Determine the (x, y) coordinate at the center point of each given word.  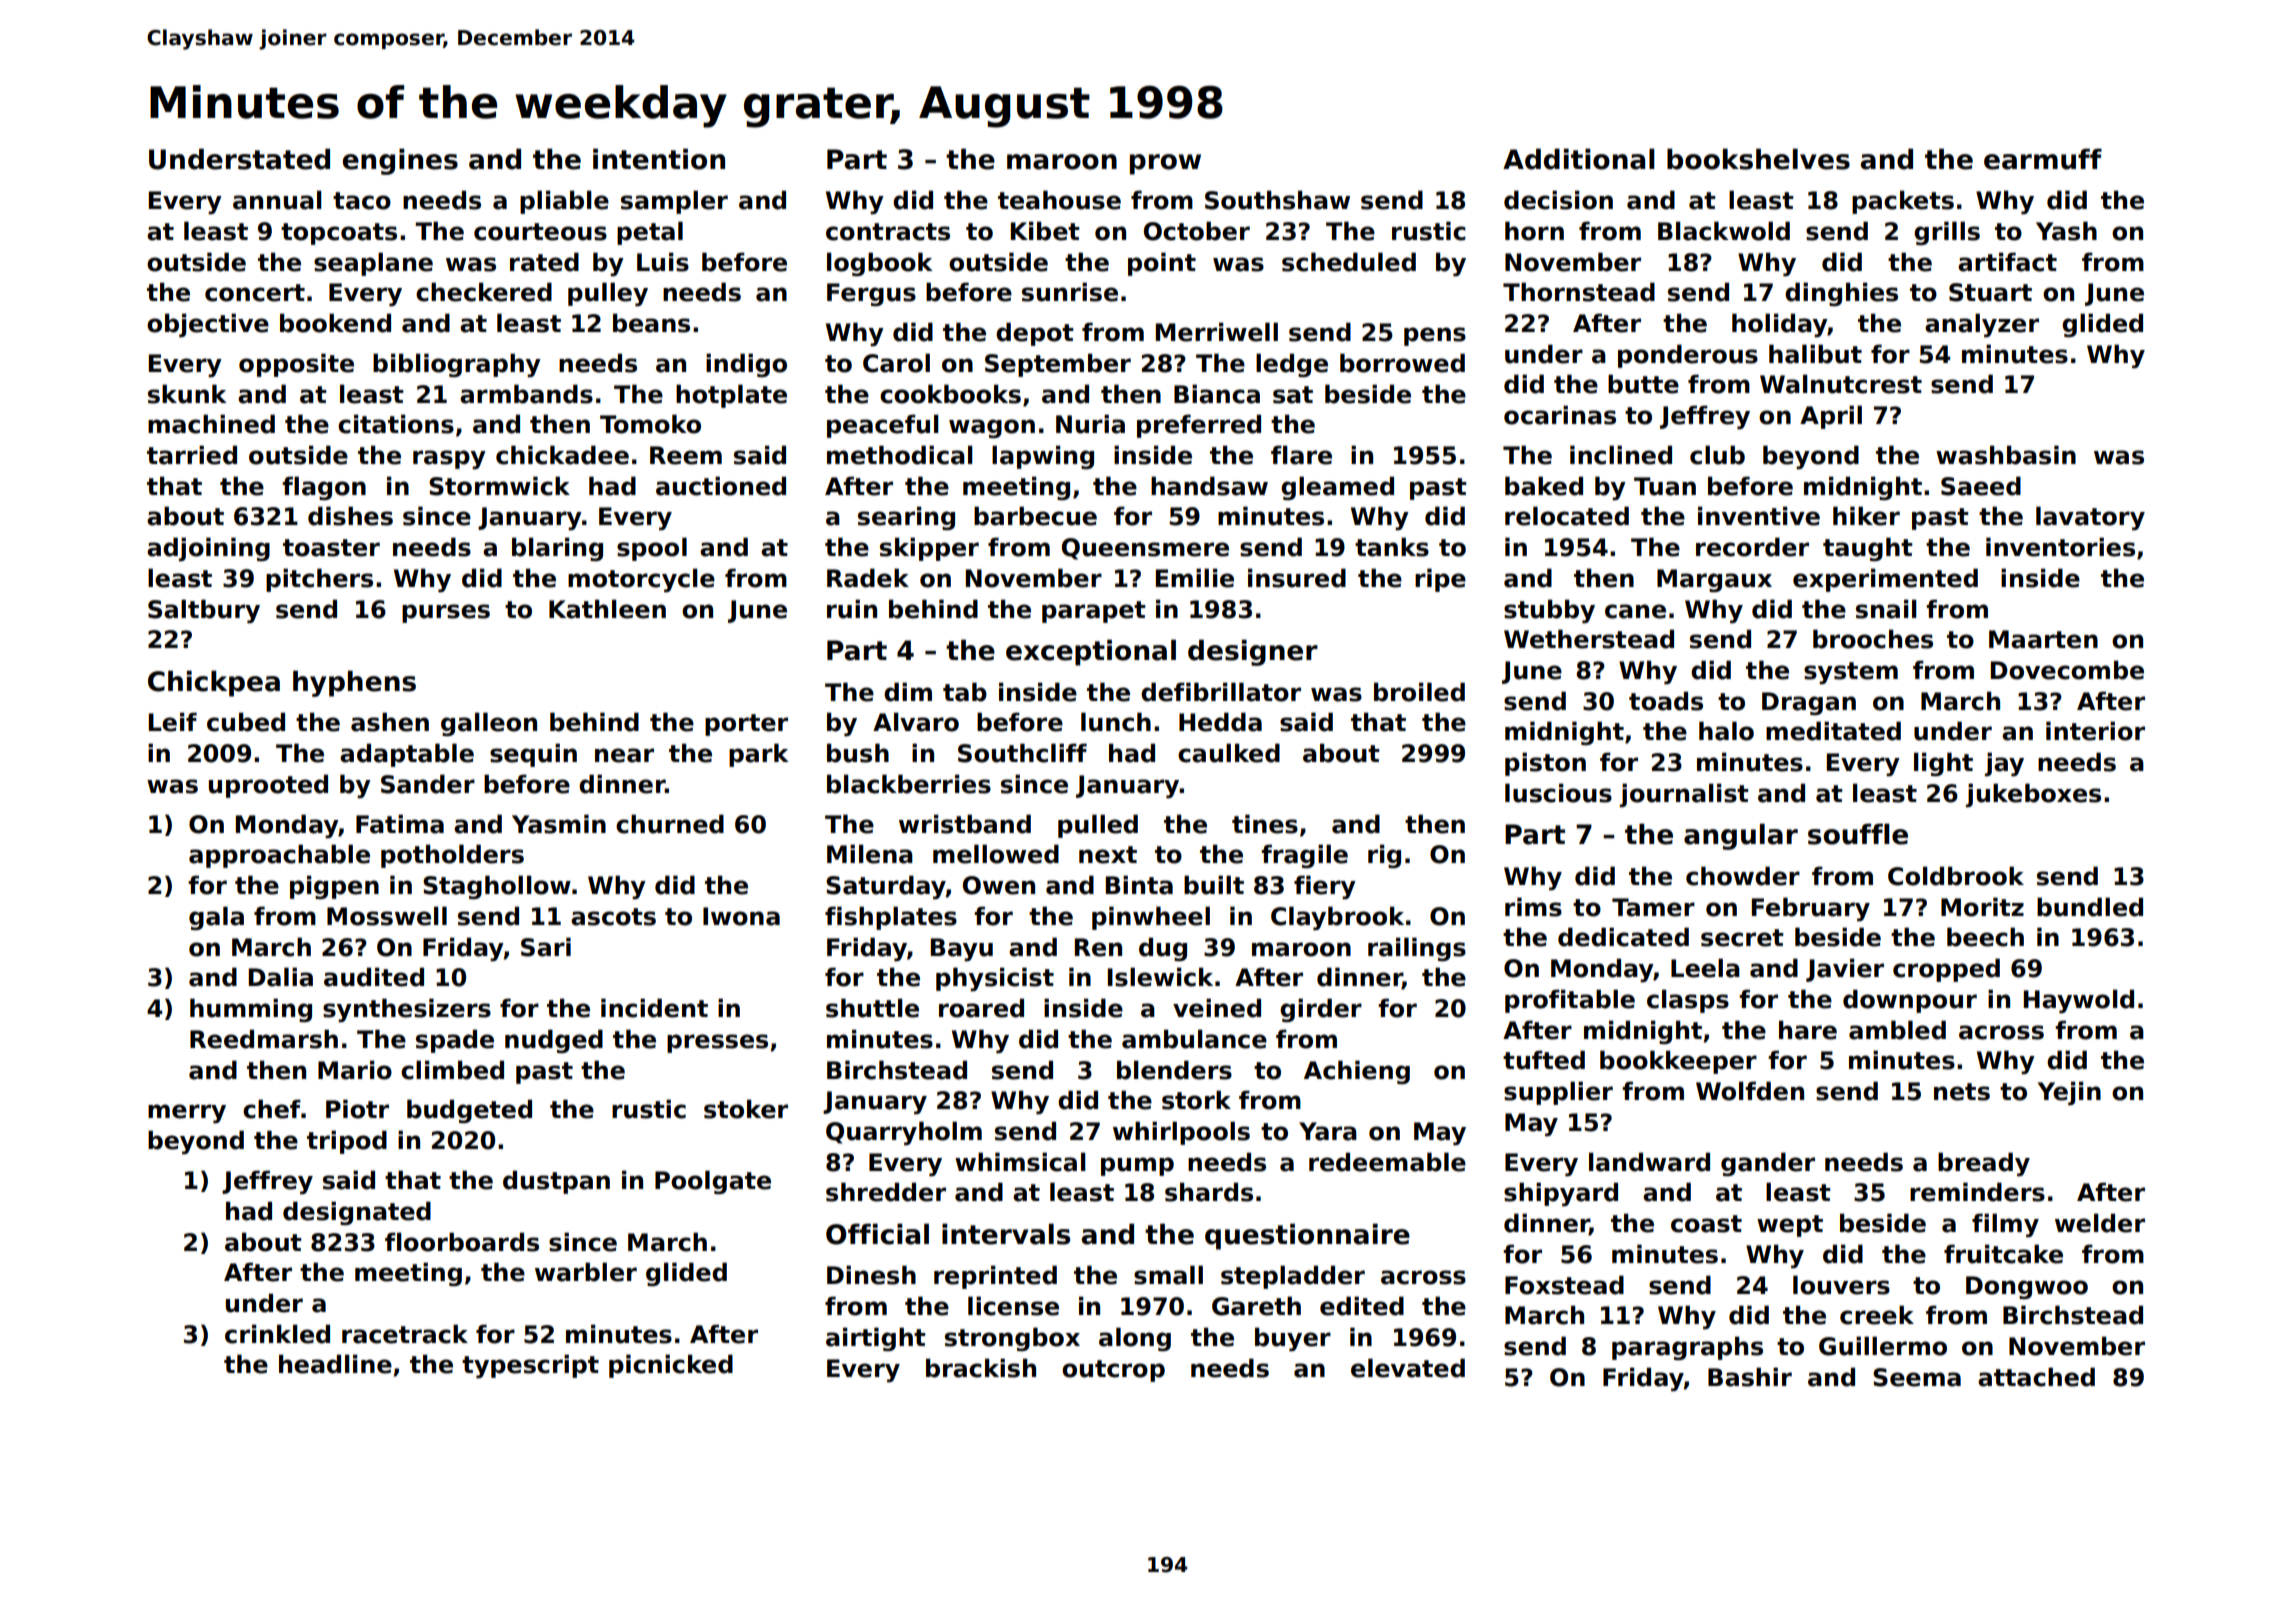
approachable (279, 856)
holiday (1780, 325)
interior (2095, 731)
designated (357, 1213)
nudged (554, 1041)
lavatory (2090, 518)
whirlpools (1181, 1133)
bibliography (457, 365)
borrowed (1402, 363)
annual (277, 200)
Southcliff (1022, 753)
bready (1984, 1164)
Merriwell (1217, 332)
